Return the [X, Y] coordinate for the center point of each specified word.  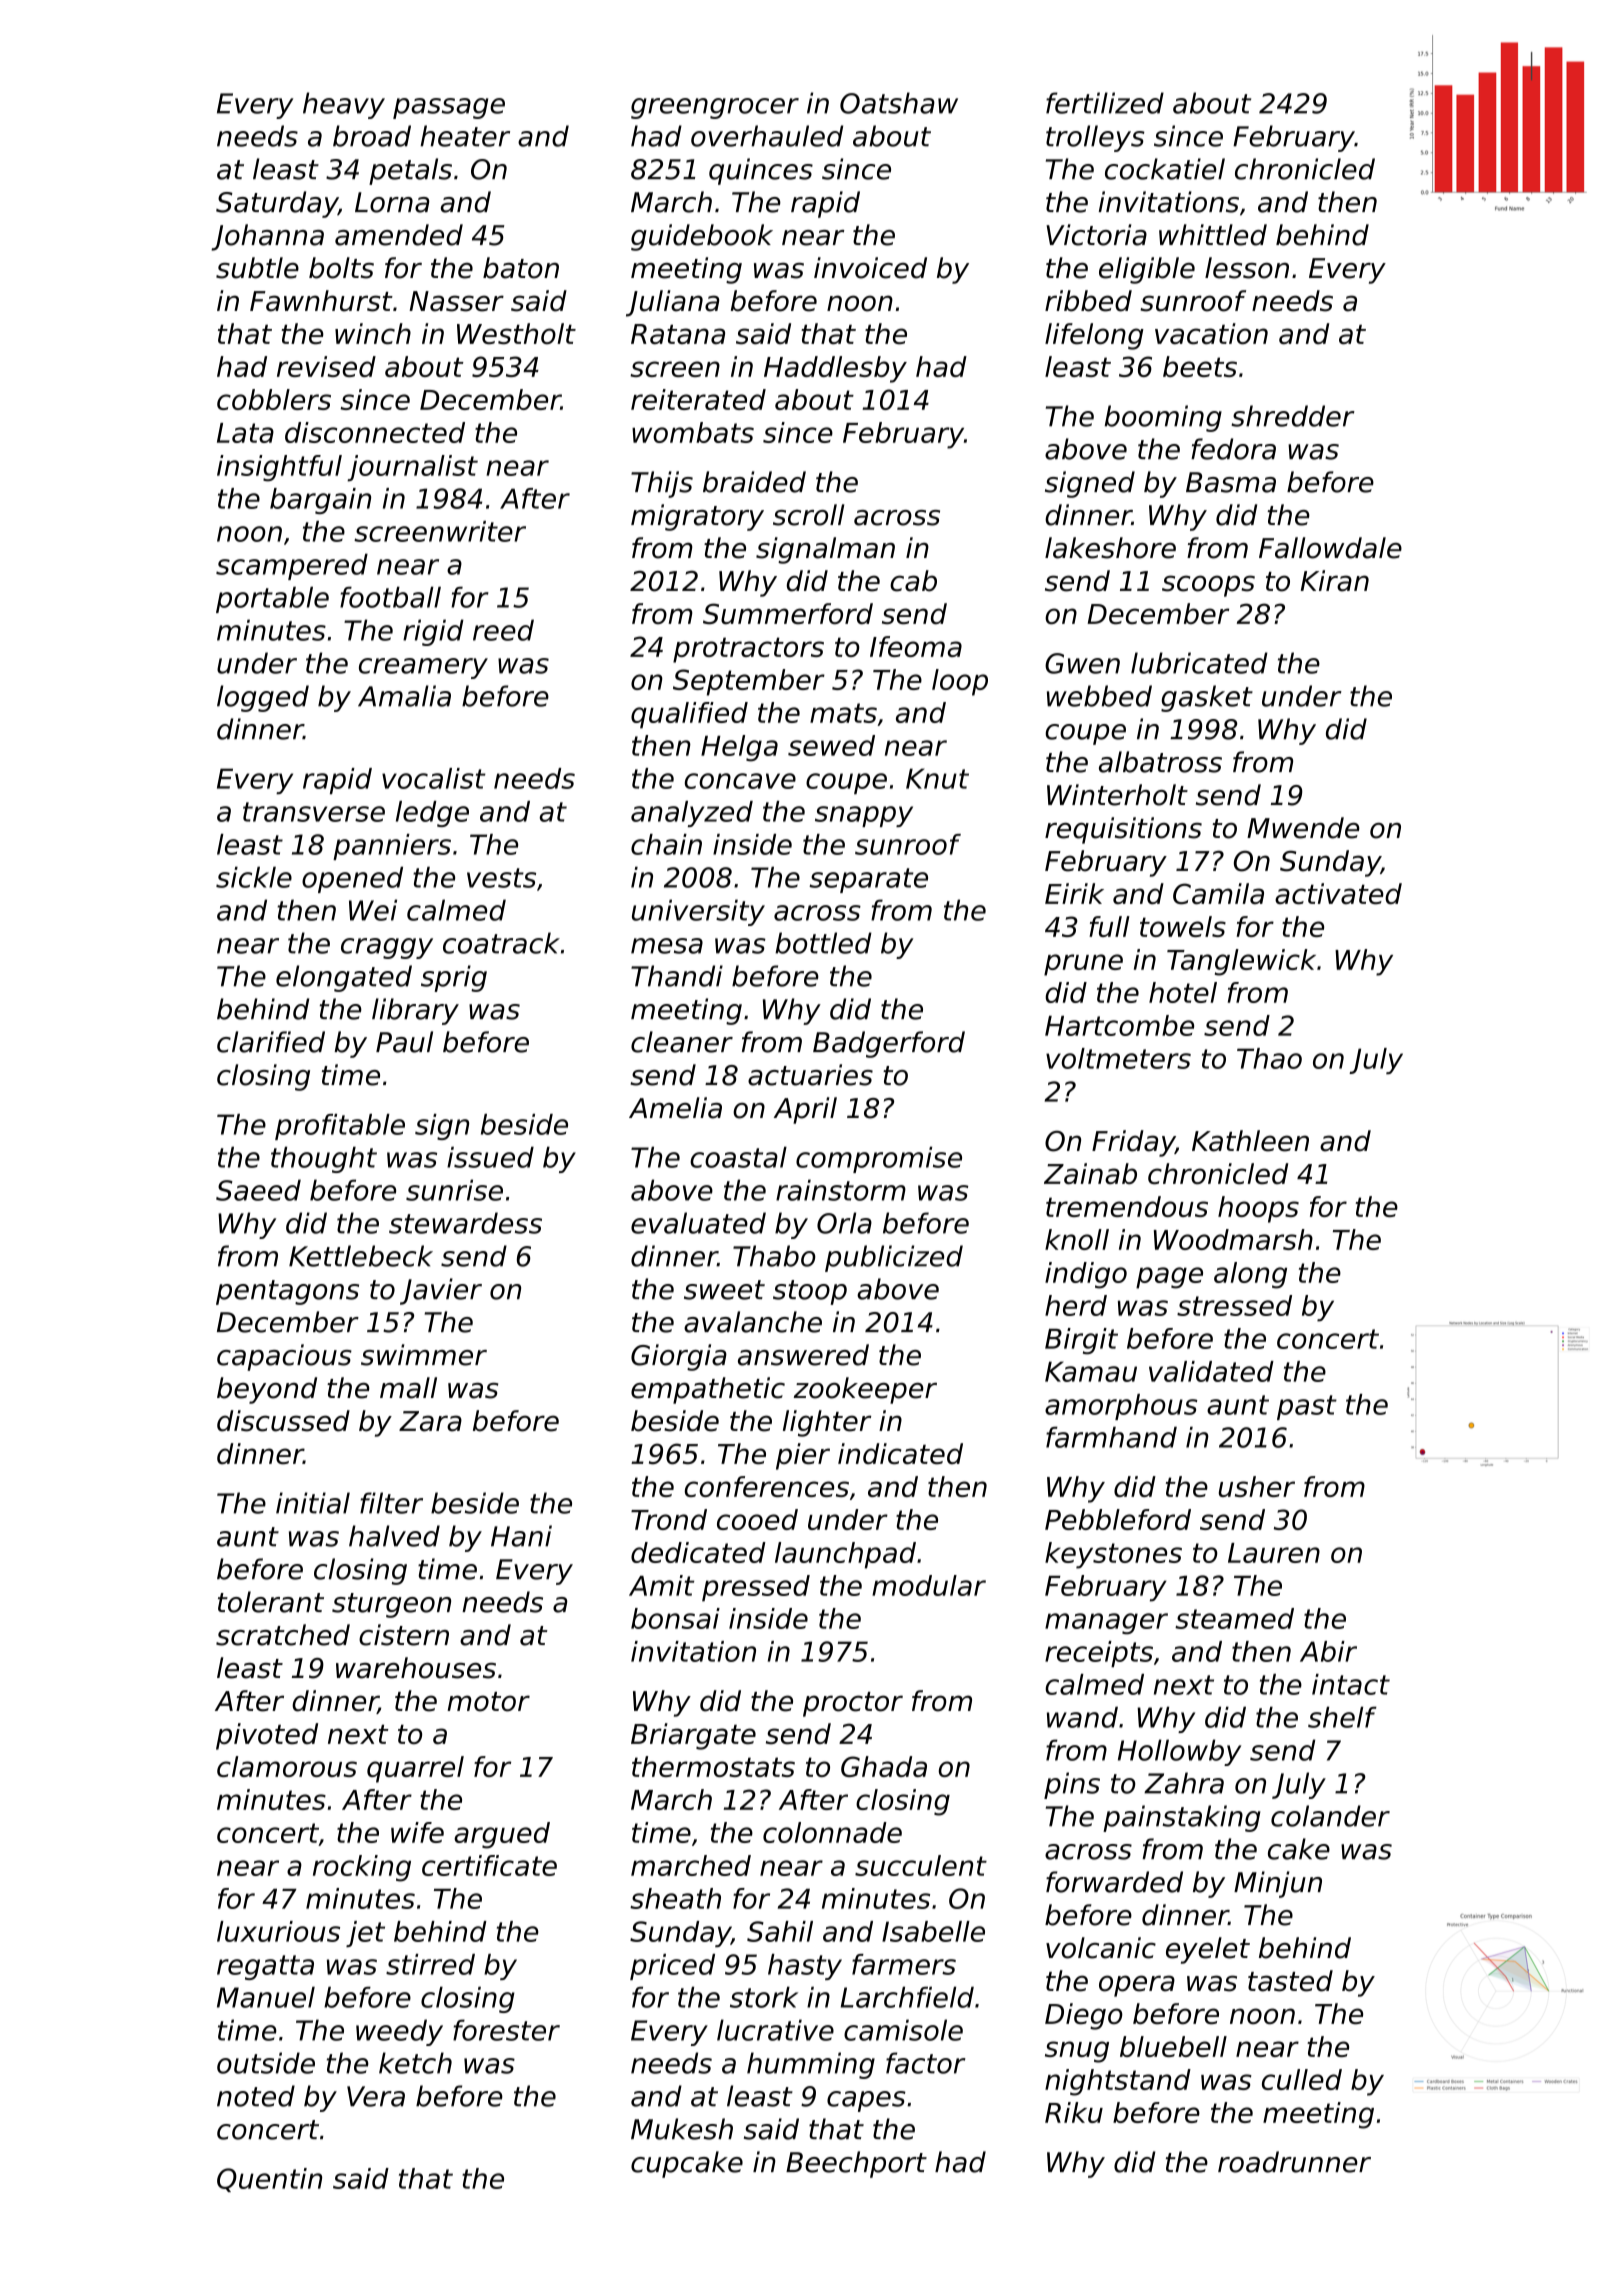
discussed [283, 1421]
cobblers [274, 399]
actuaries [810, 1075]
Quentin [269, 2180]
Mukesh [682, 2129]
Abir [1328, 1651]
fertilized [1105, 103]
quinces [761, 171]
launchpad [845, 1555]
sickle [254, 877]
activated [1338, 894]
